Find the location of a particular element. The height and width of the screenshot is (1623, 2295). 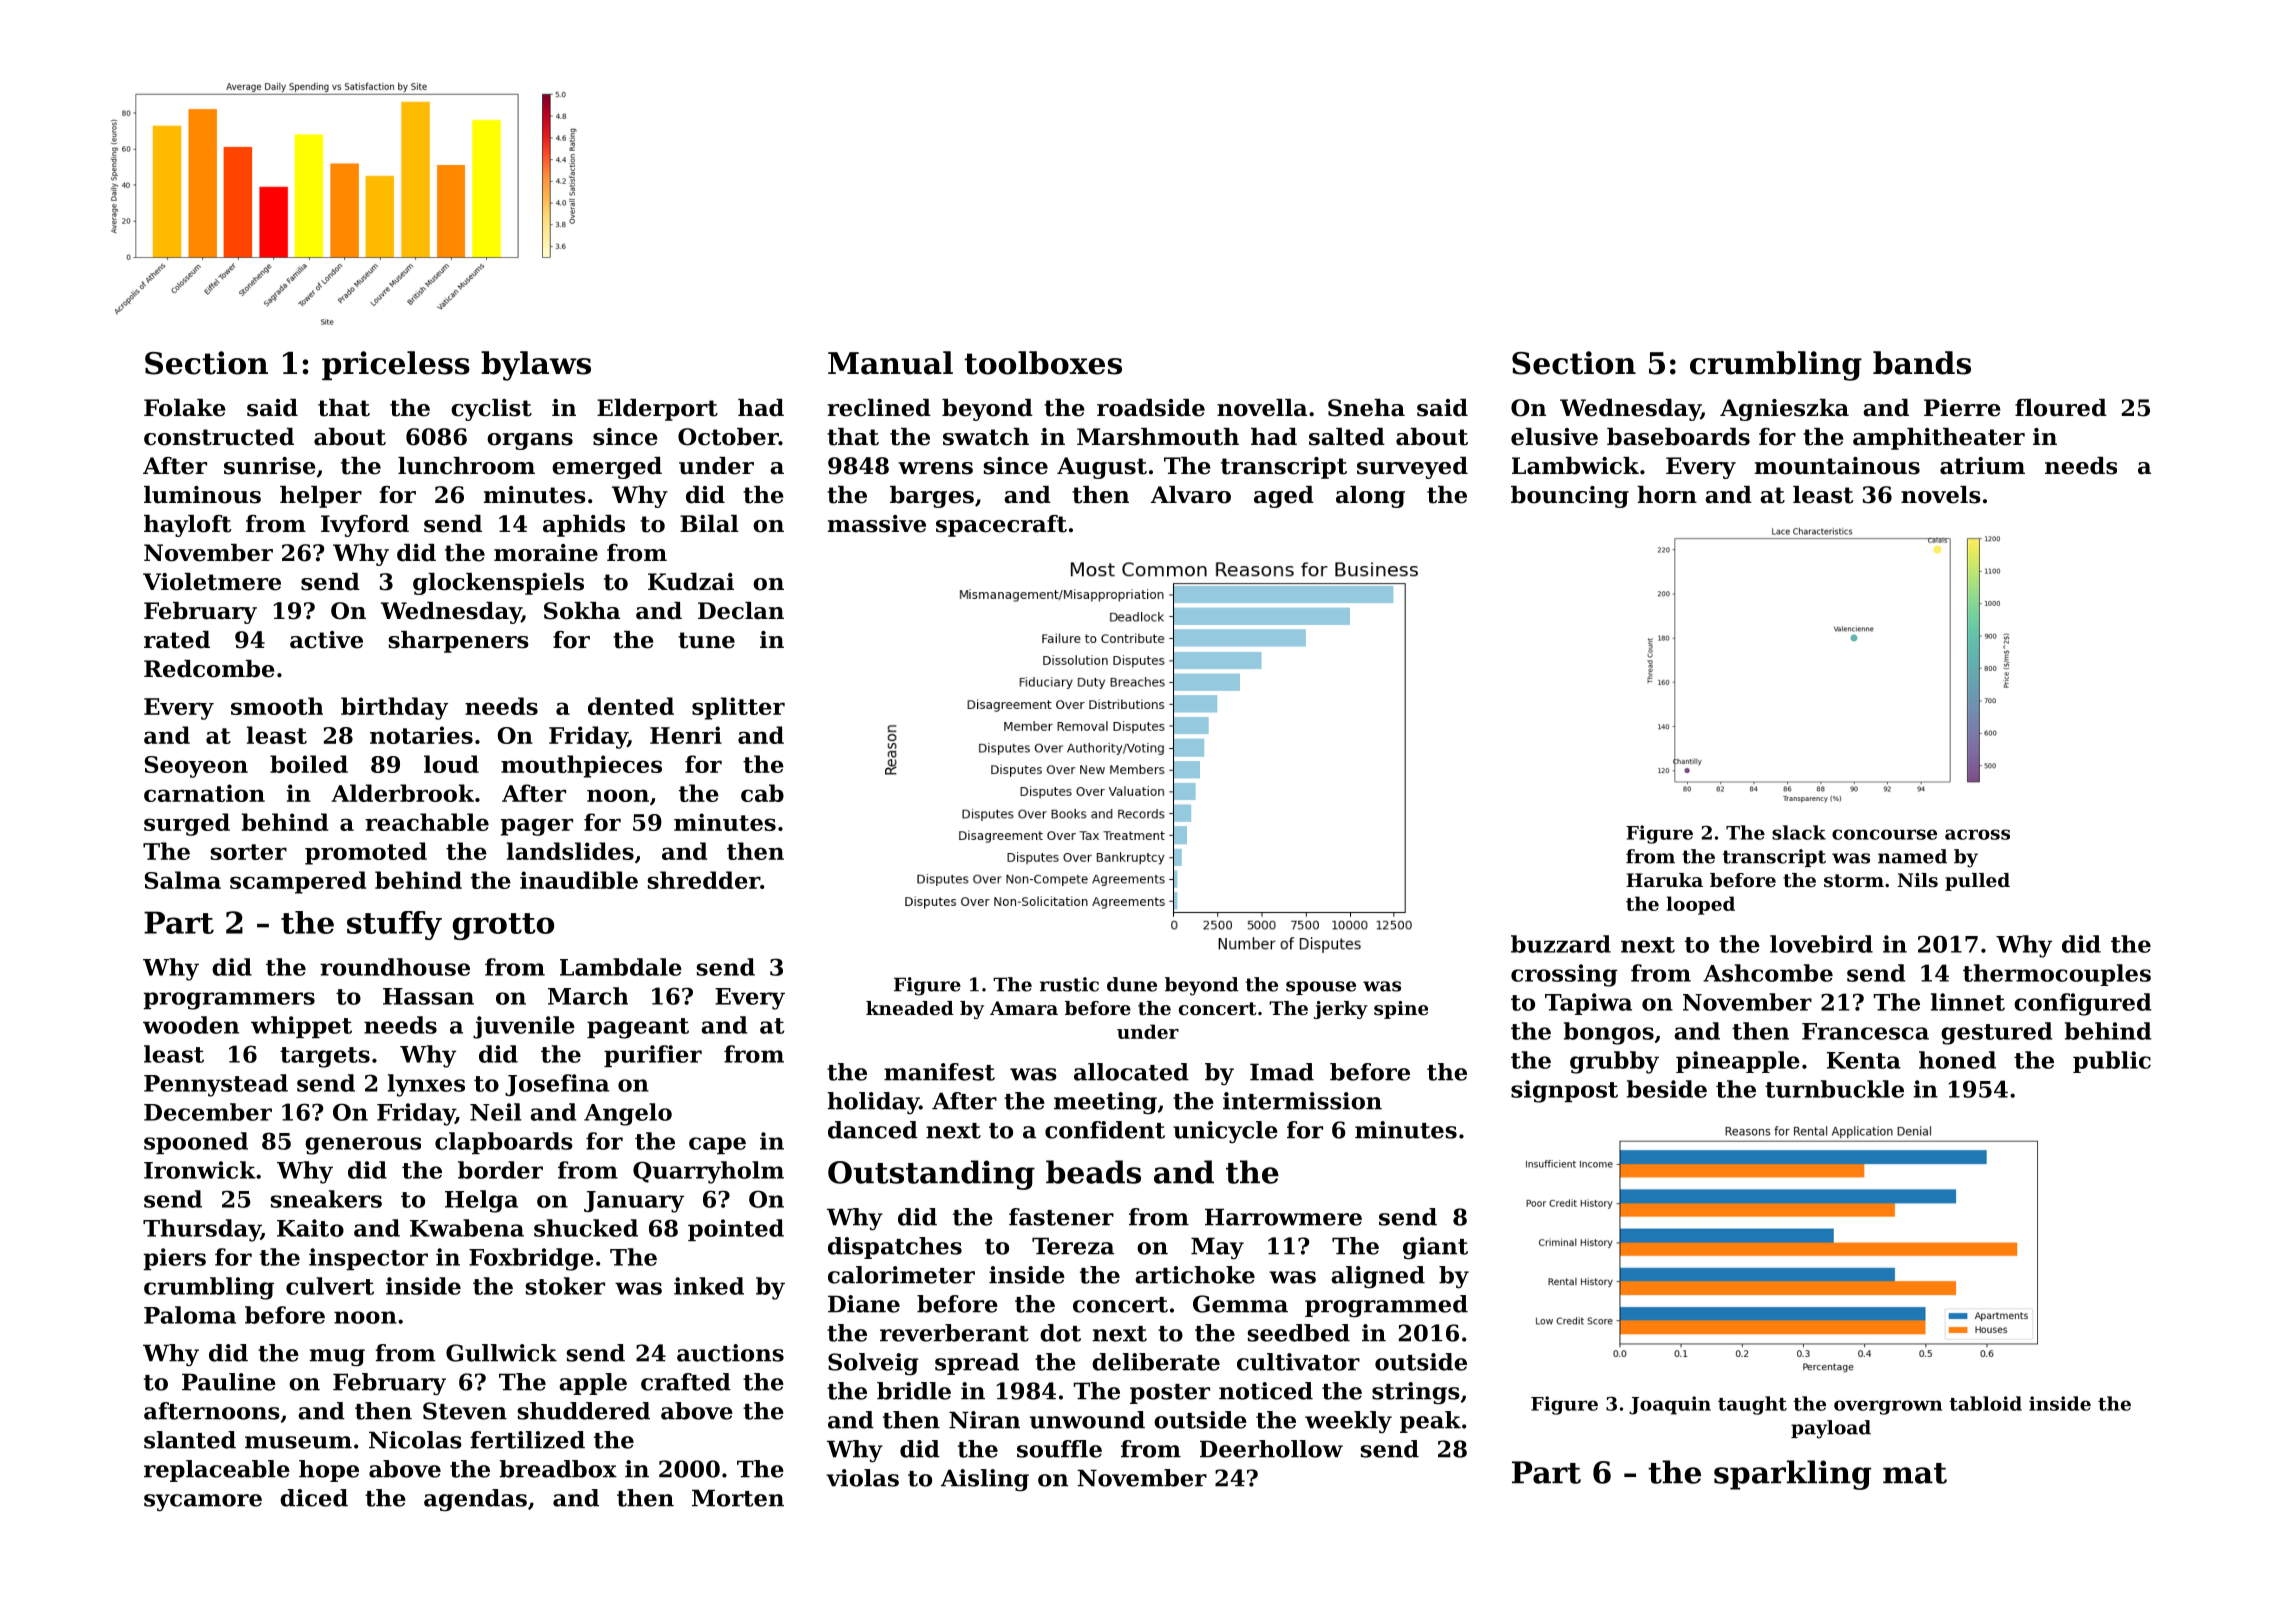

lynxes is located at coordinates (426, 1085).
